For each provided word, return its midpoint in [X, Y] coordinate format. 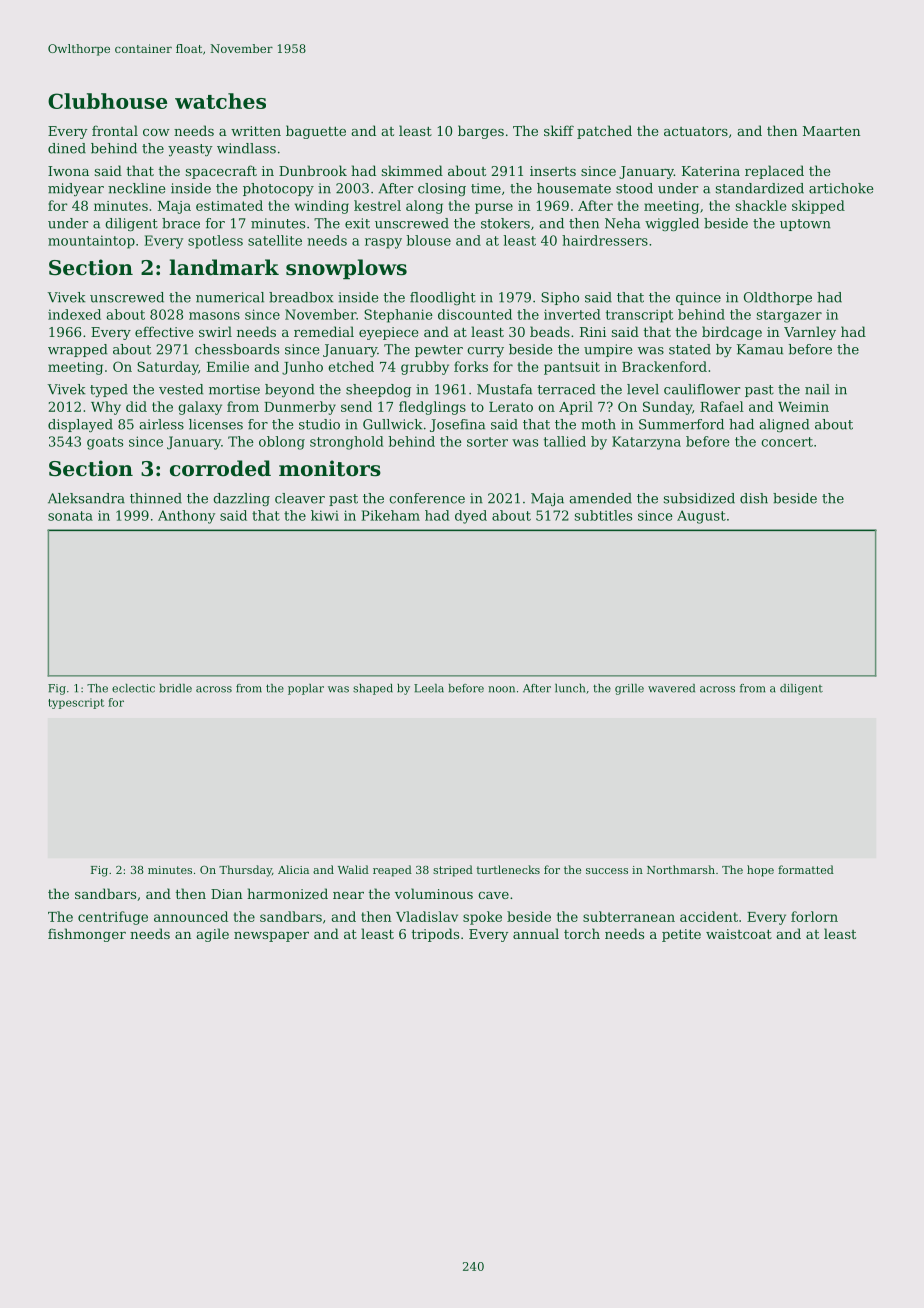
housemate [574, 188]
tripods [435, 935]
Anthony [186, 517]
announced [191, 916]
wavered [671, 688]
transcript [639, 316]
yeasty [190, 150]
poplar [306, 689]
